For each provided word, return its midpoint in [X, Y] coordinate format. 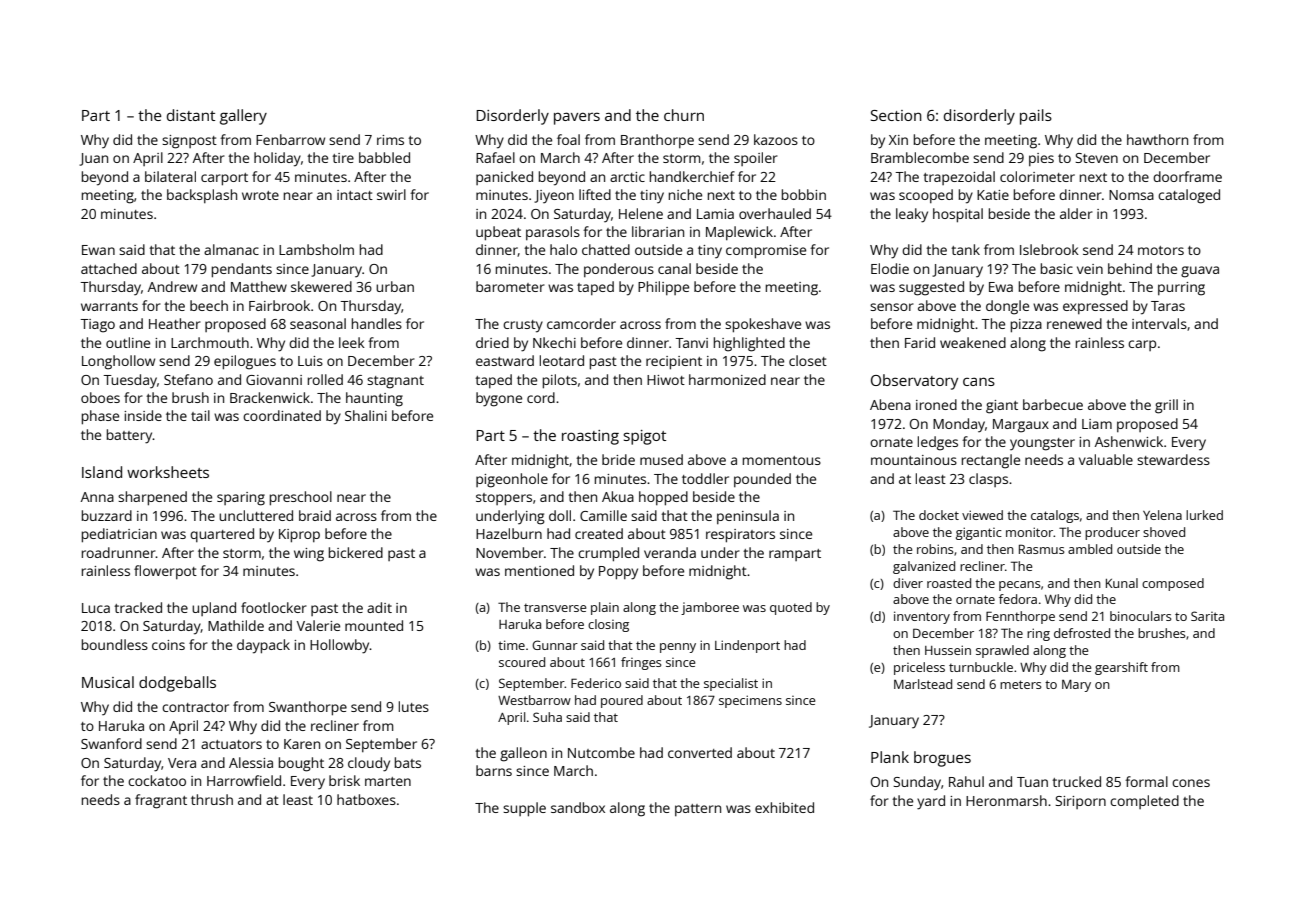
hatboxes [366, 799]
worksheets [168, 472]
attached [109, 268]
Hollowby [340, 646]
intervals [1159, 323]
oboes [100, 397]
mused [661, 459]
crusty [523, 326]
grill [1166, 406]
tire [343, 158]
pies [1041, 159]
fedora [1018, 599]
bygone [499, 399]
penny [678, 648]
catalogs [1055, 516]
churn [684, 115]
